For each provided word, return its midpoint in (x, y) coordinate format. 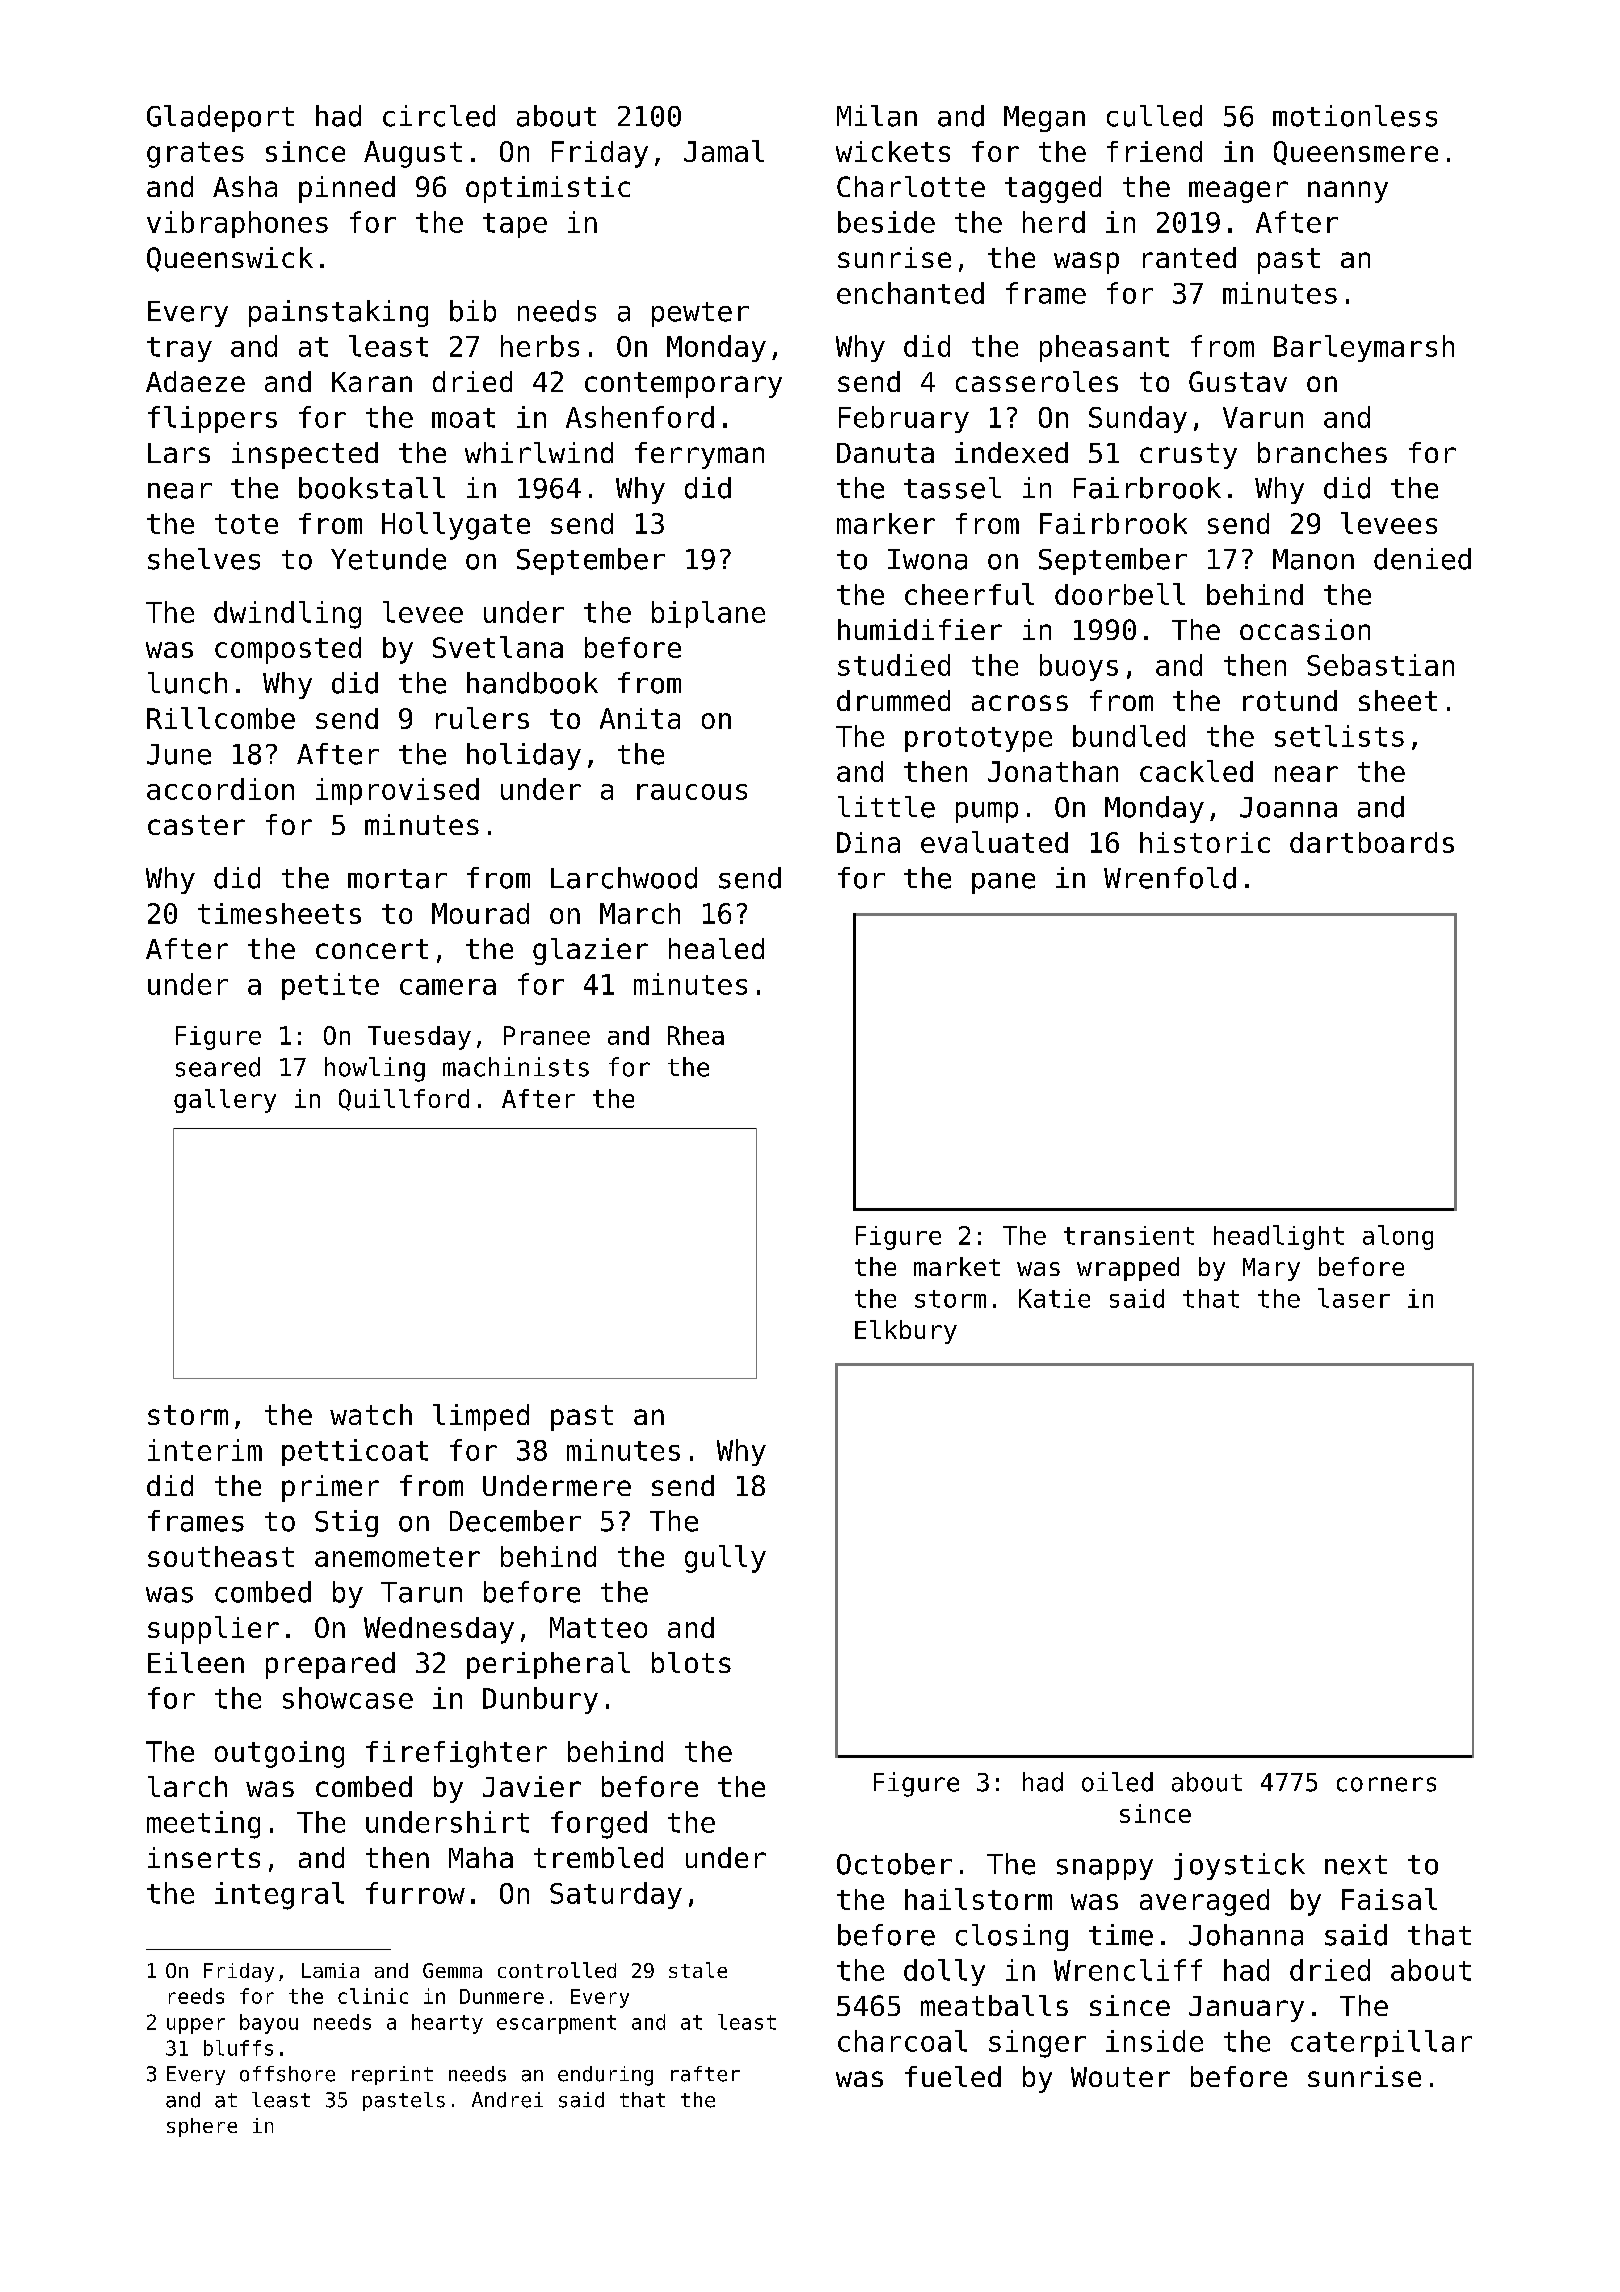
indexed (1011, 452)
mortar (397, 879)
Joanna (1288, 807)
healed (716, 948)
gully (725, 1559)
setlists (1339, 736)
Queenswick (230, 259)
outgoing (279, 1754)
